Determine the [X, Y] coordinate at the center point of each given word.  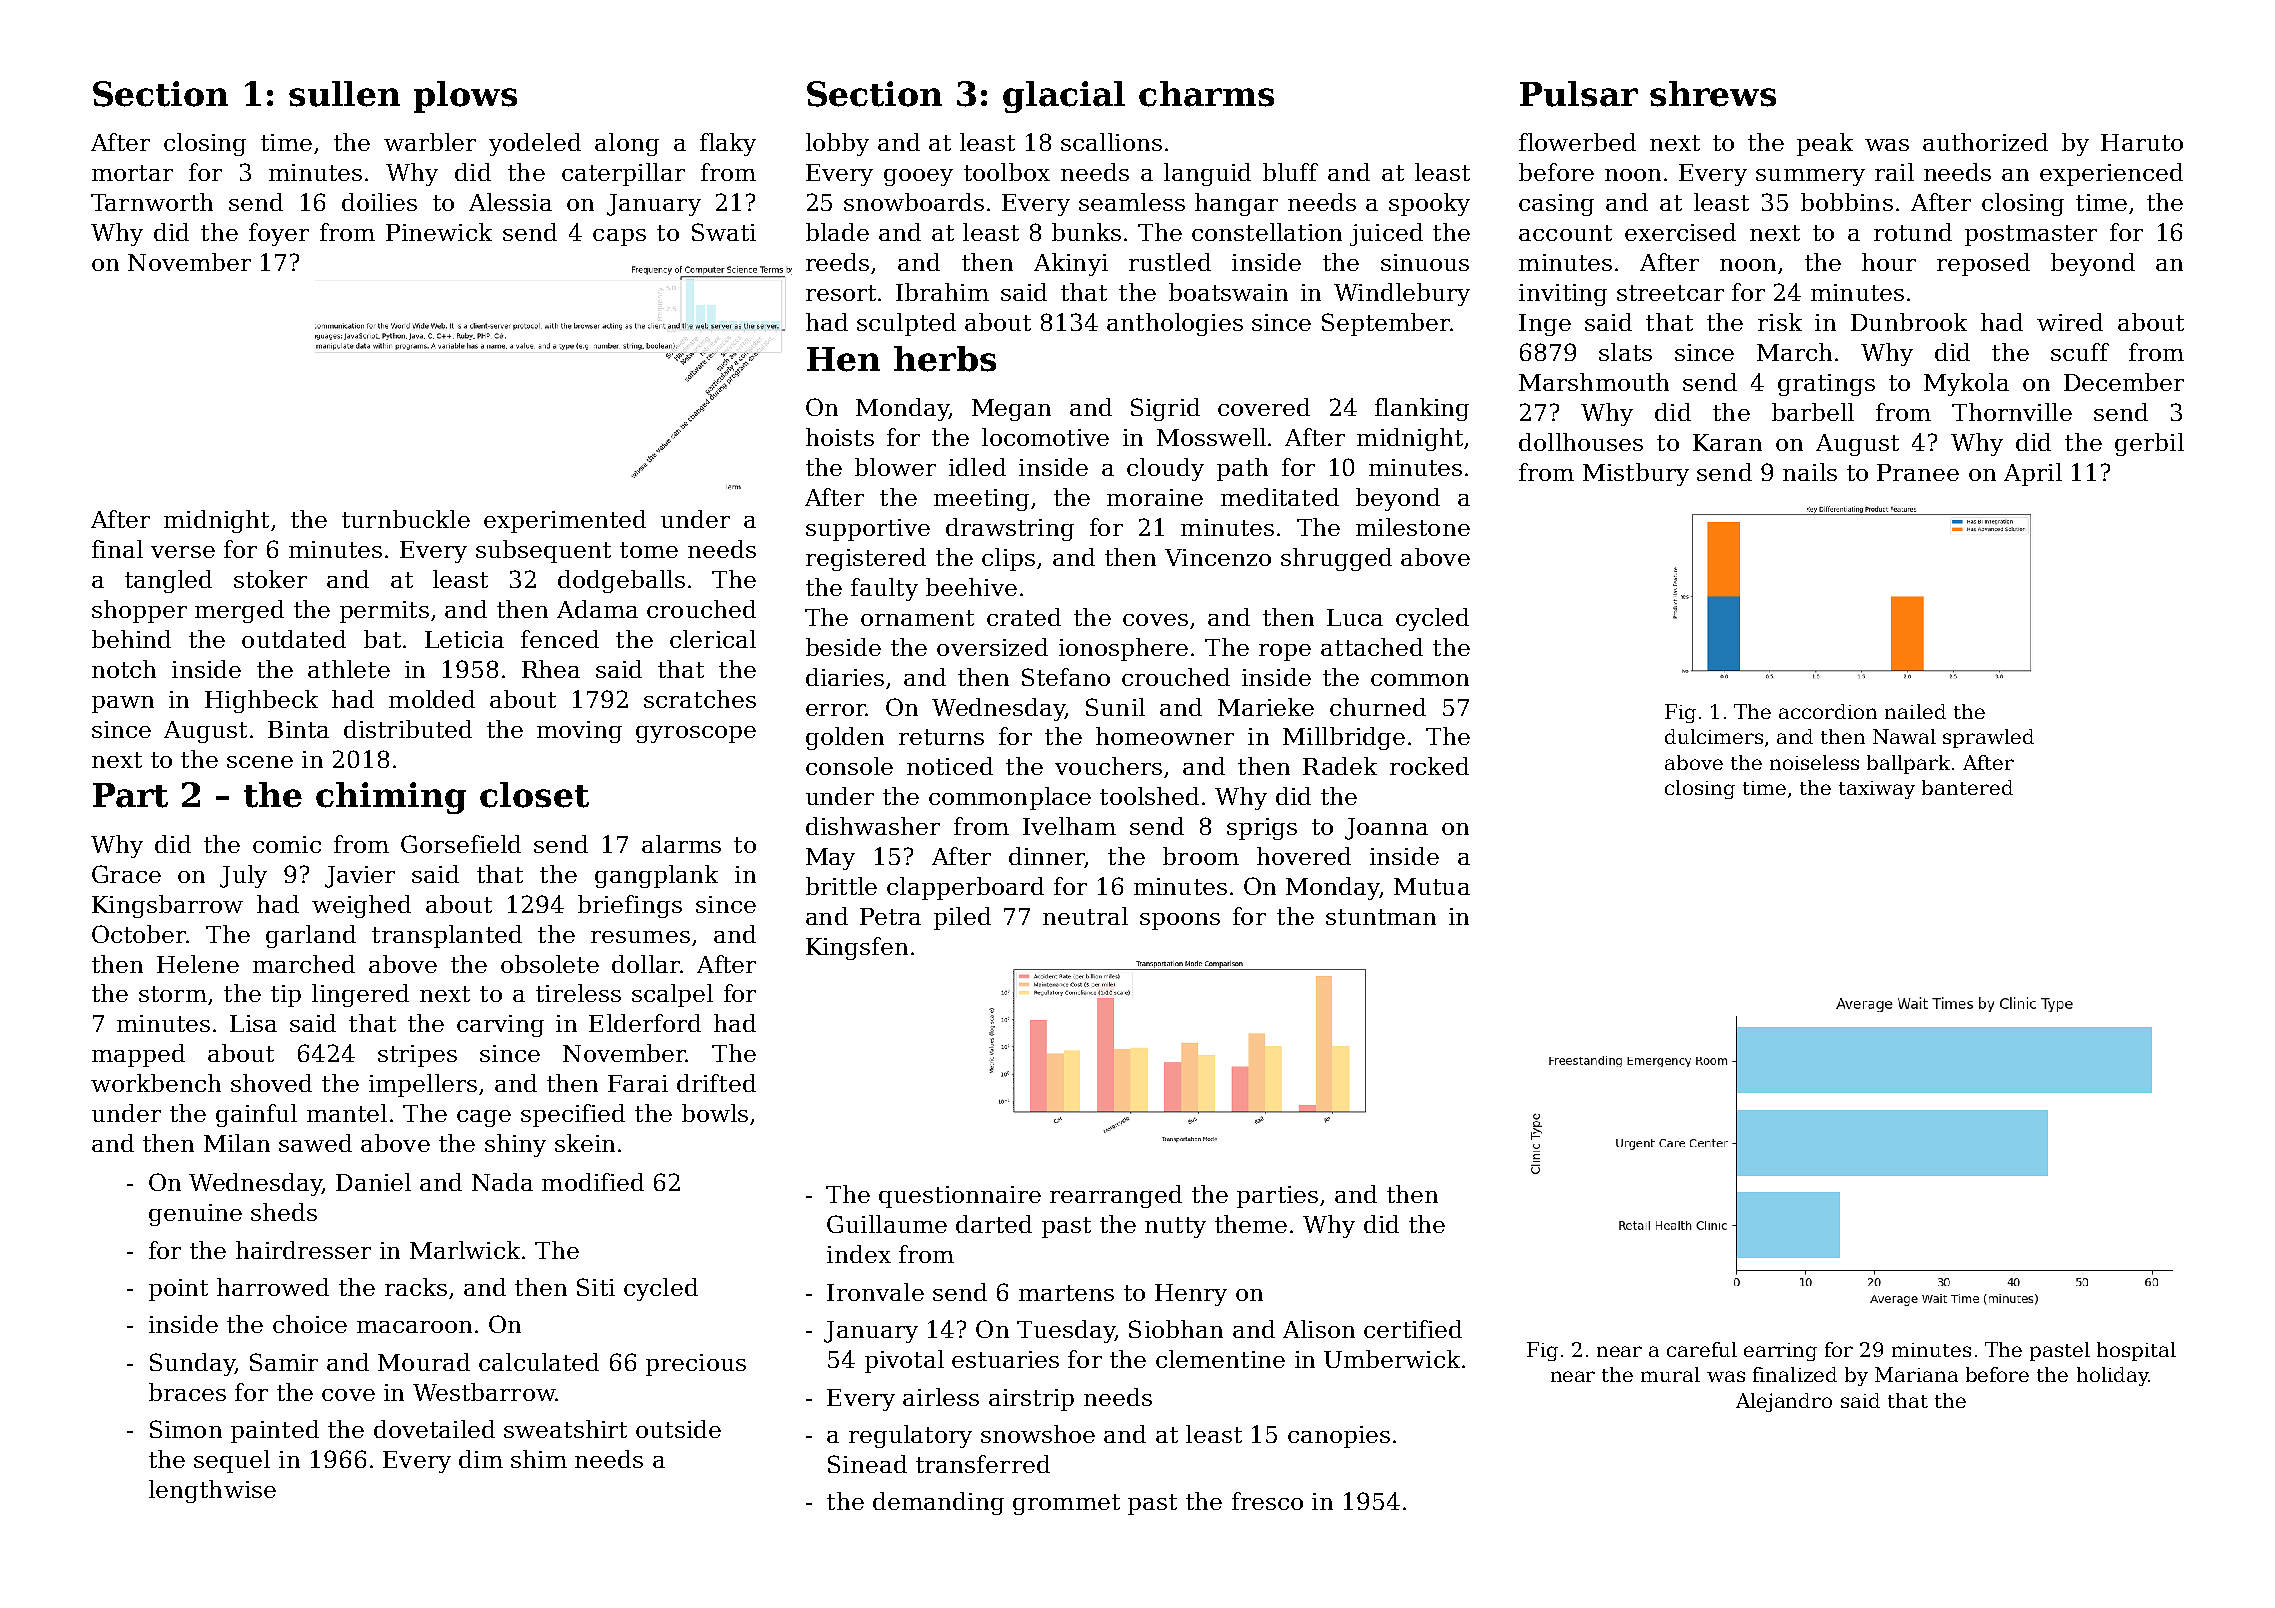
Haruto [2142, 142]
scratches [700, 699]
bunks [1086, 232]
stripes [417, 1056]
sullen [344, 94]
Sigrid [1165, 409]
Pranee [1918, 472]
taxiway [1877, 790]
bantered [1967, 787]
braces [187, 1392]
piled [962, 918]
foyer [279, 234]
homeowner [1165, 736]
